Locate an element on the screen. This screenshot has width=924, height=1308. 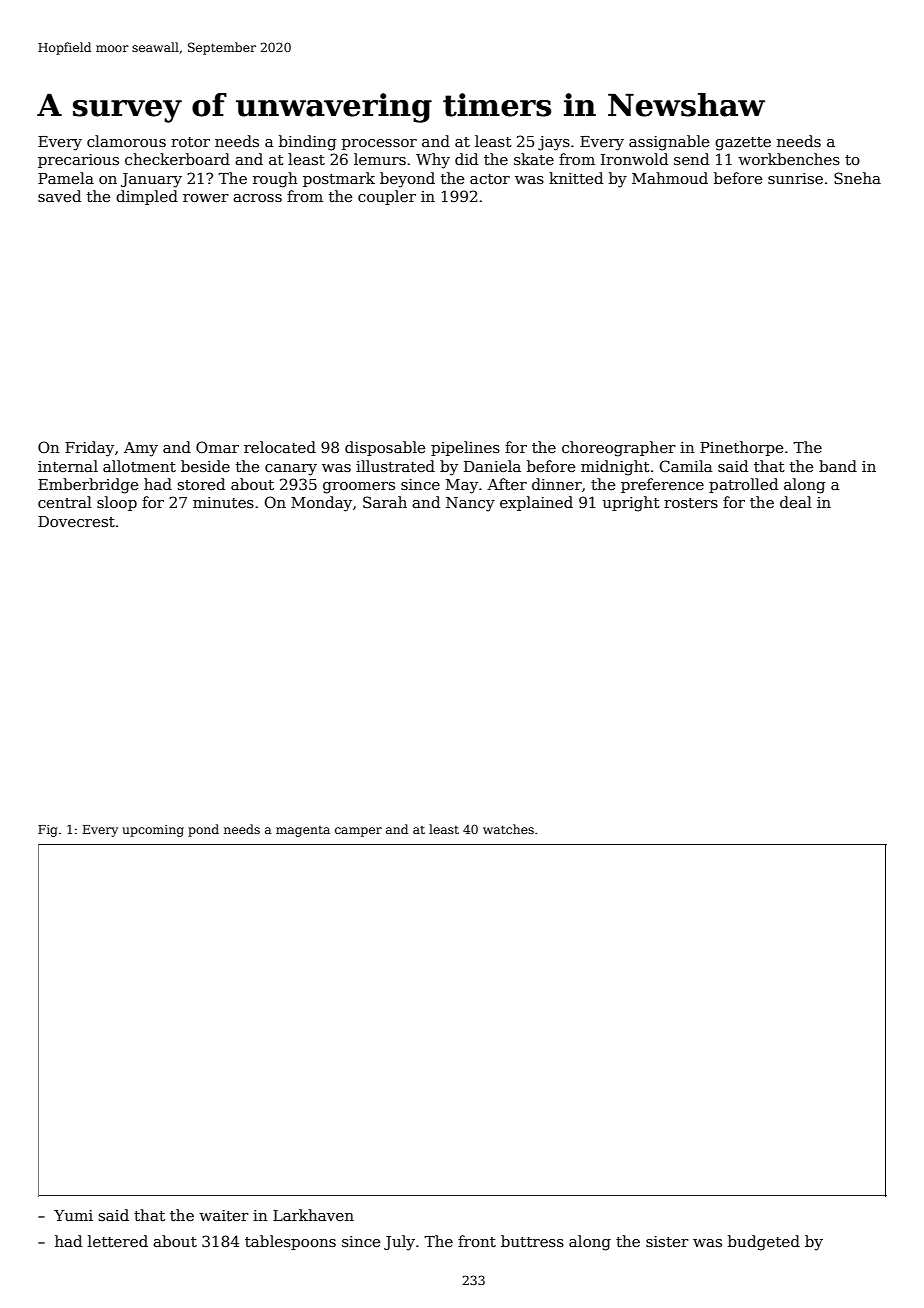
deal is located at coordinates (796, 502).
